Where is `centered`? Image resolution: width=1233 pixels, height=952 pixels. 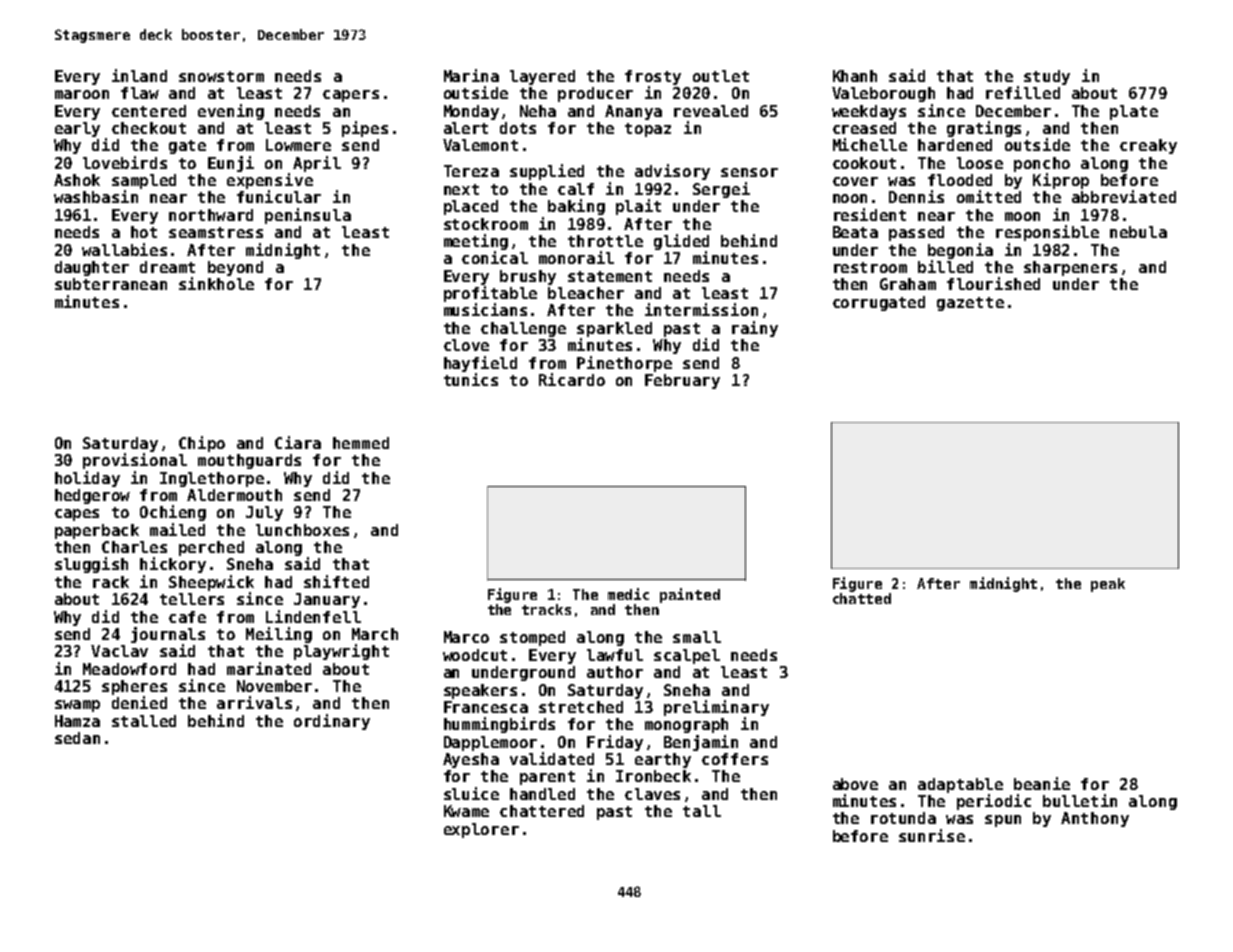 centered is located at coordinates (149, 111).
